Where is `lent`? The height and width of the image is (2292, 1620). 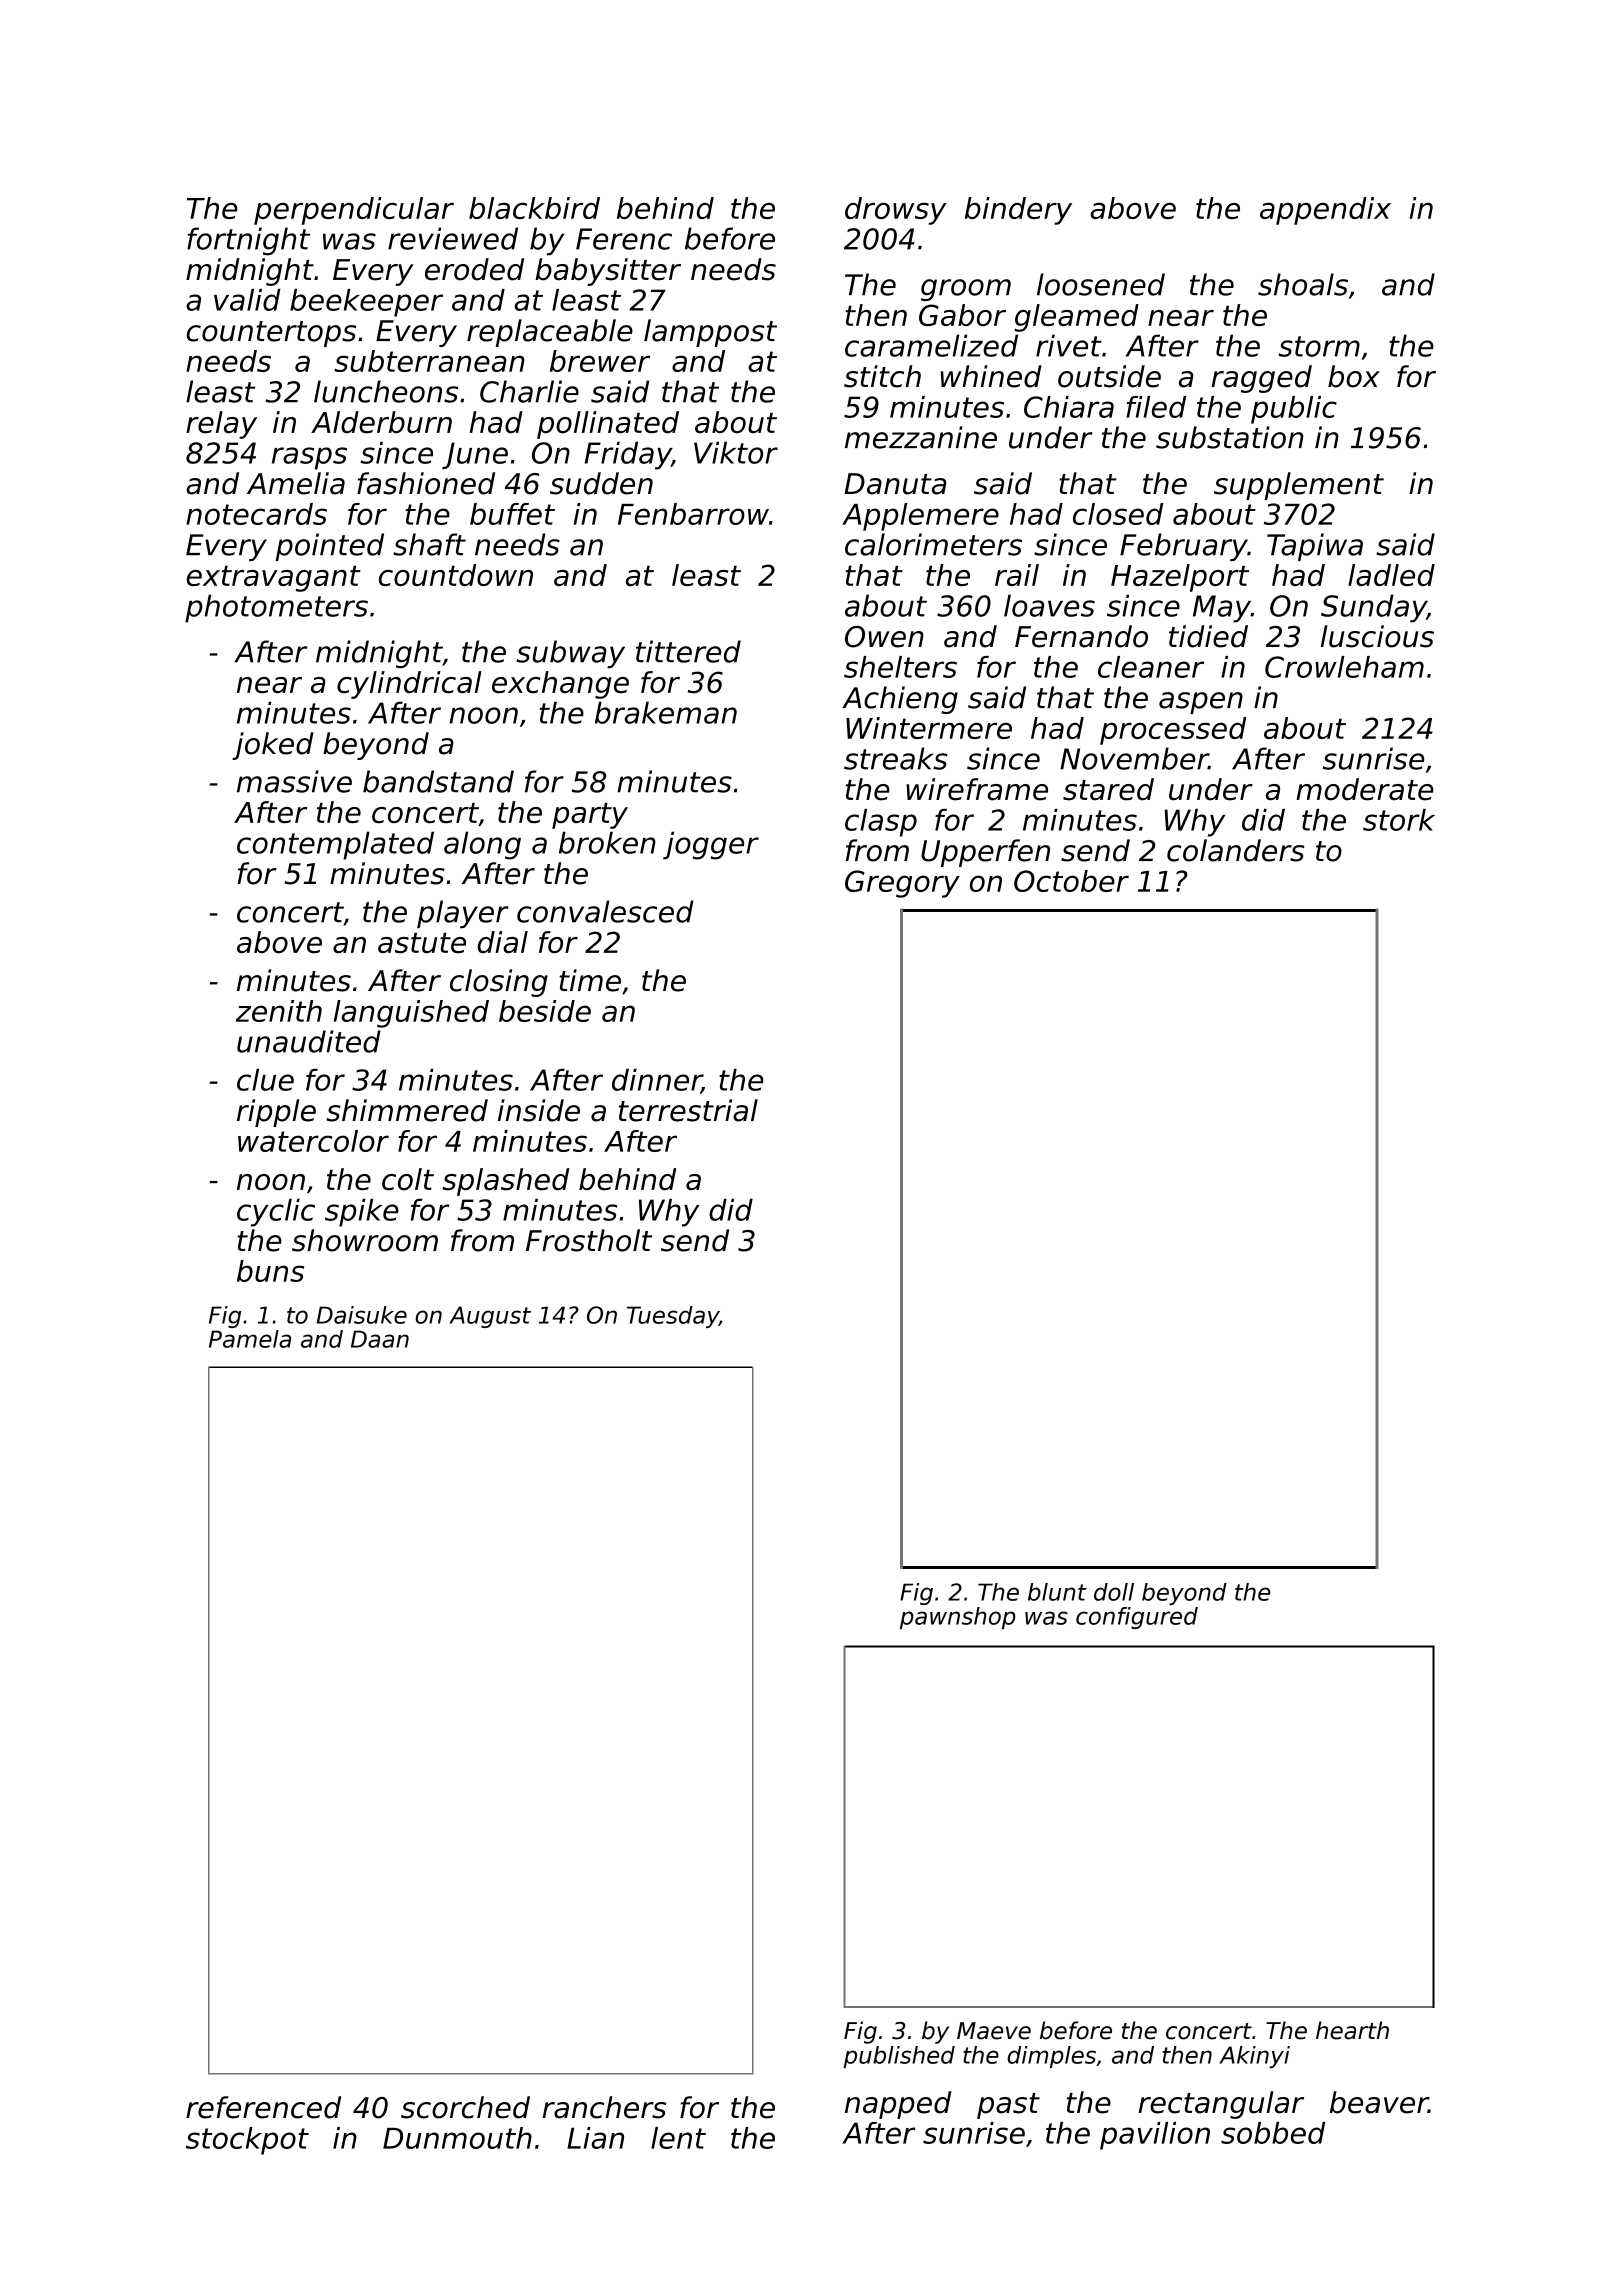 lent is located at coordinates (678, 2138).
